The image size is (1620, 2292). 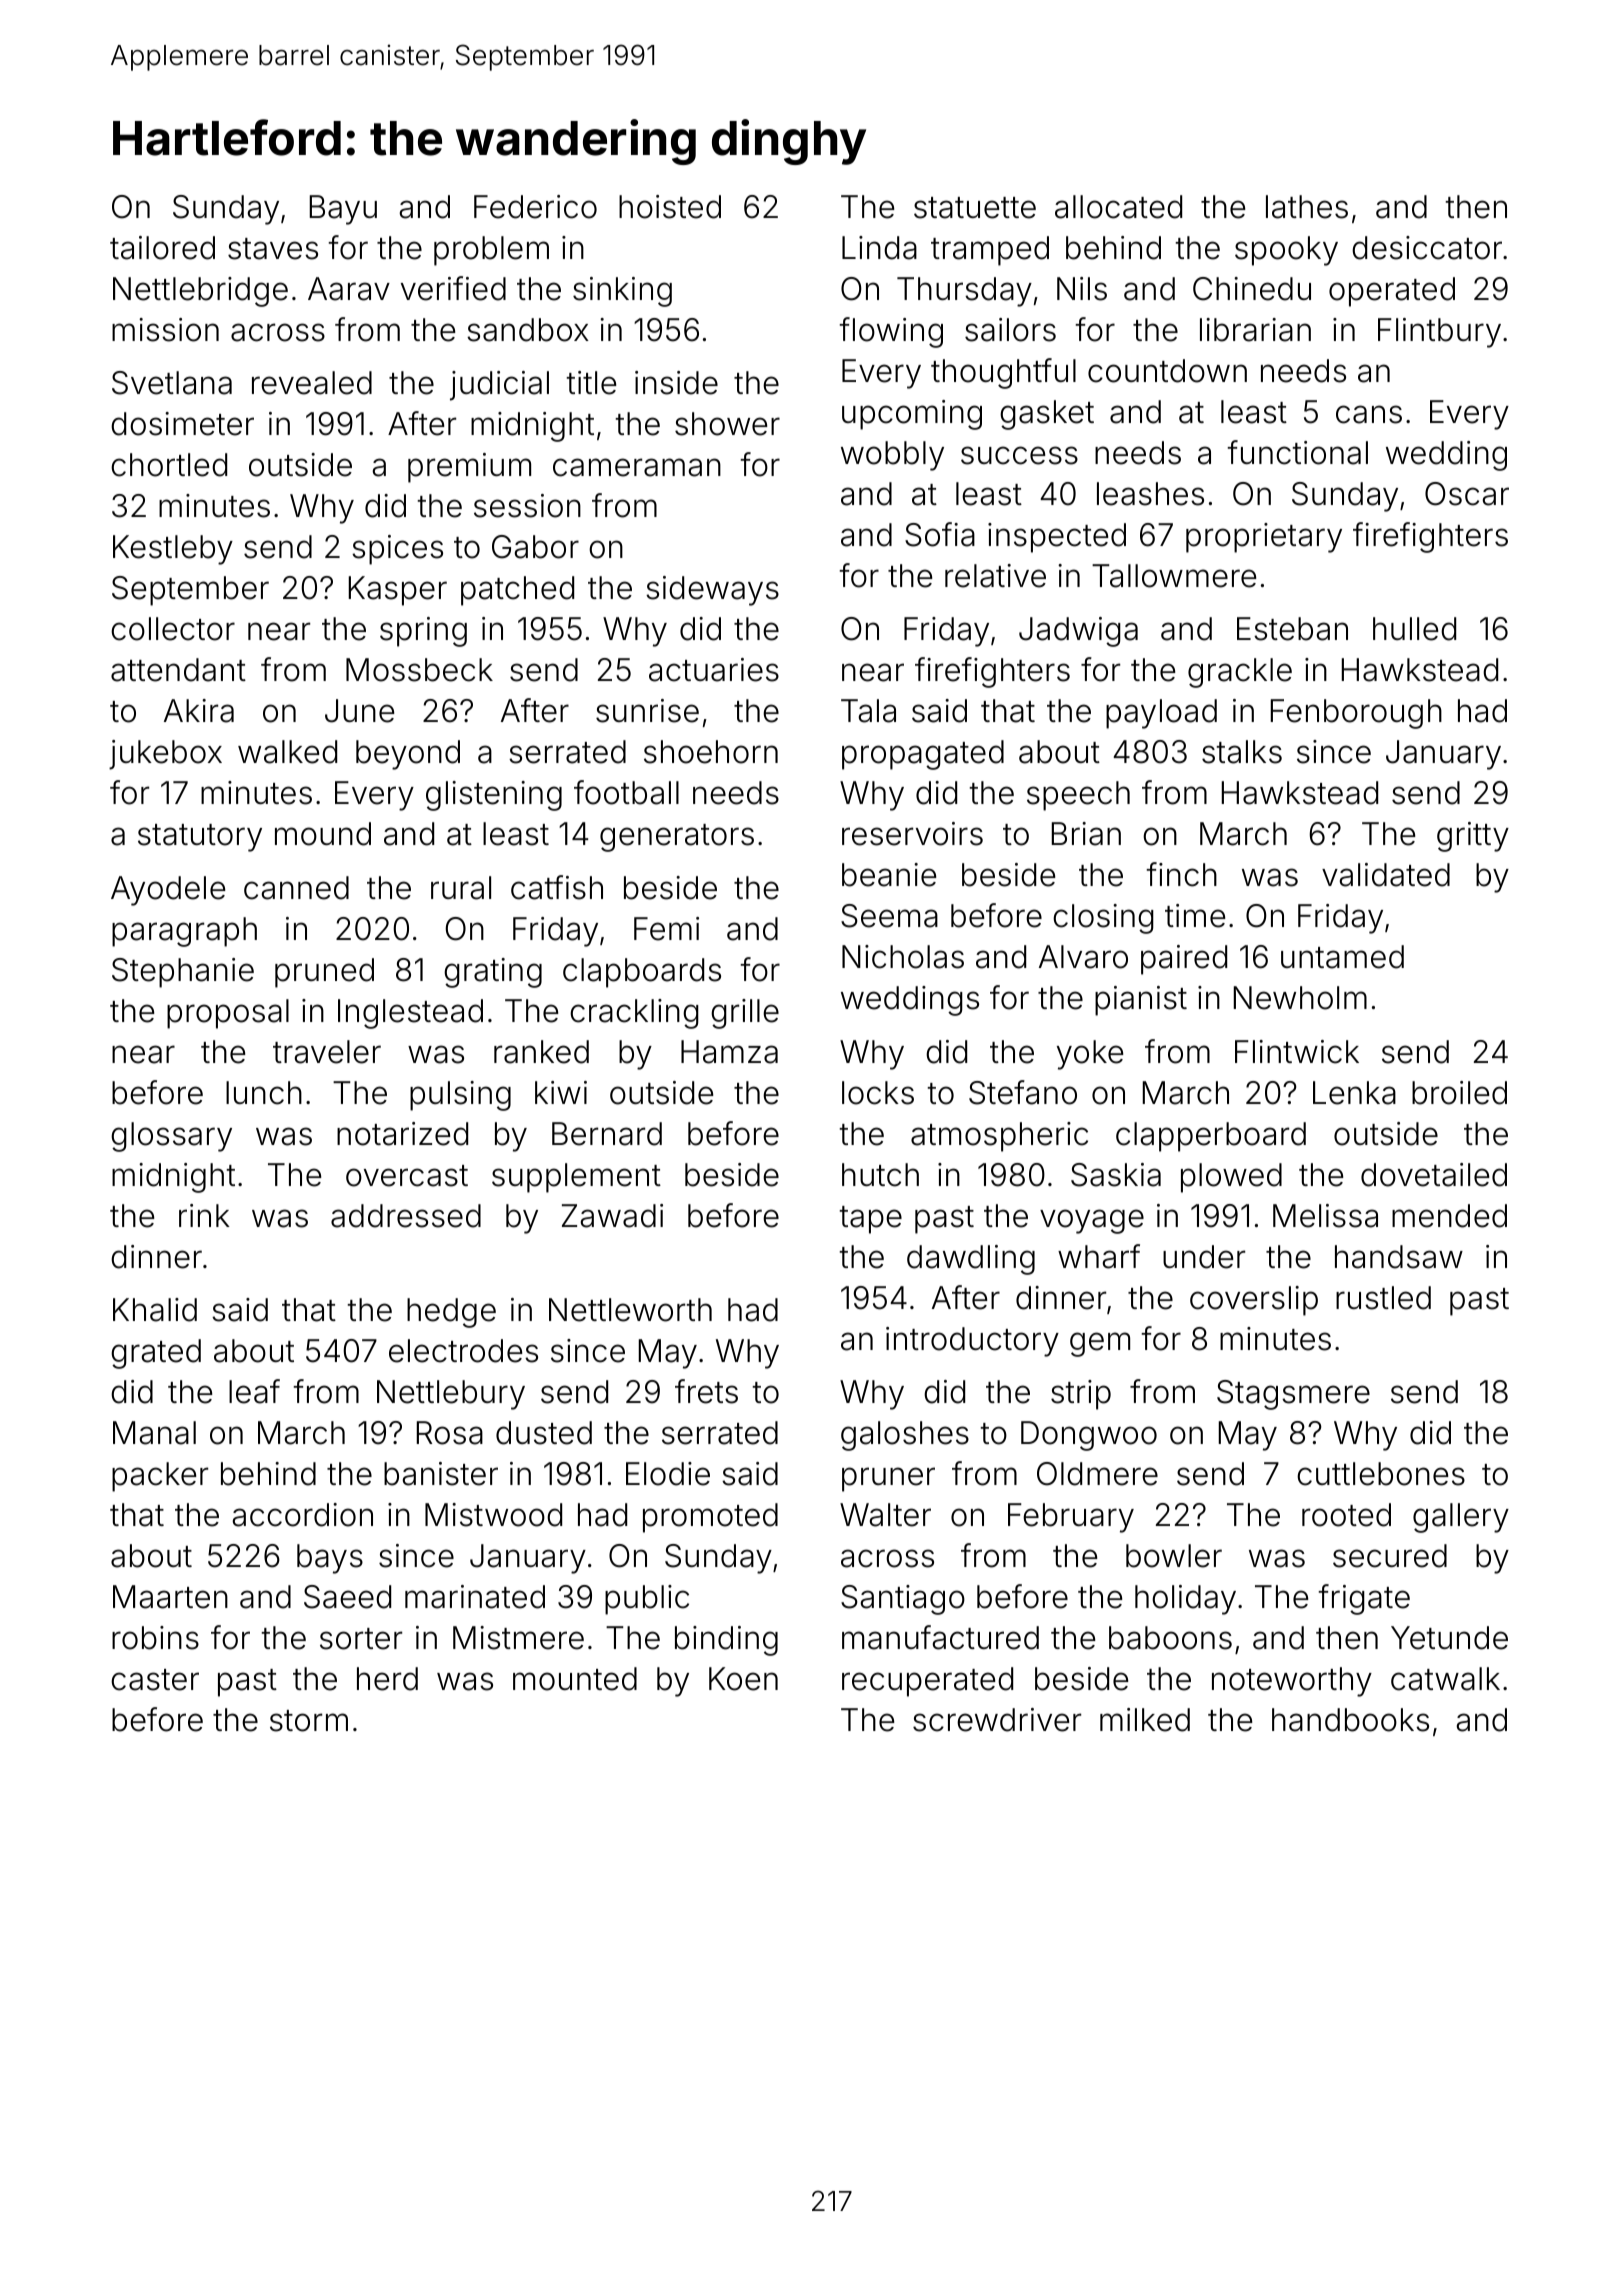 I want to click on Maarten, so click(x=170, y=1597).
